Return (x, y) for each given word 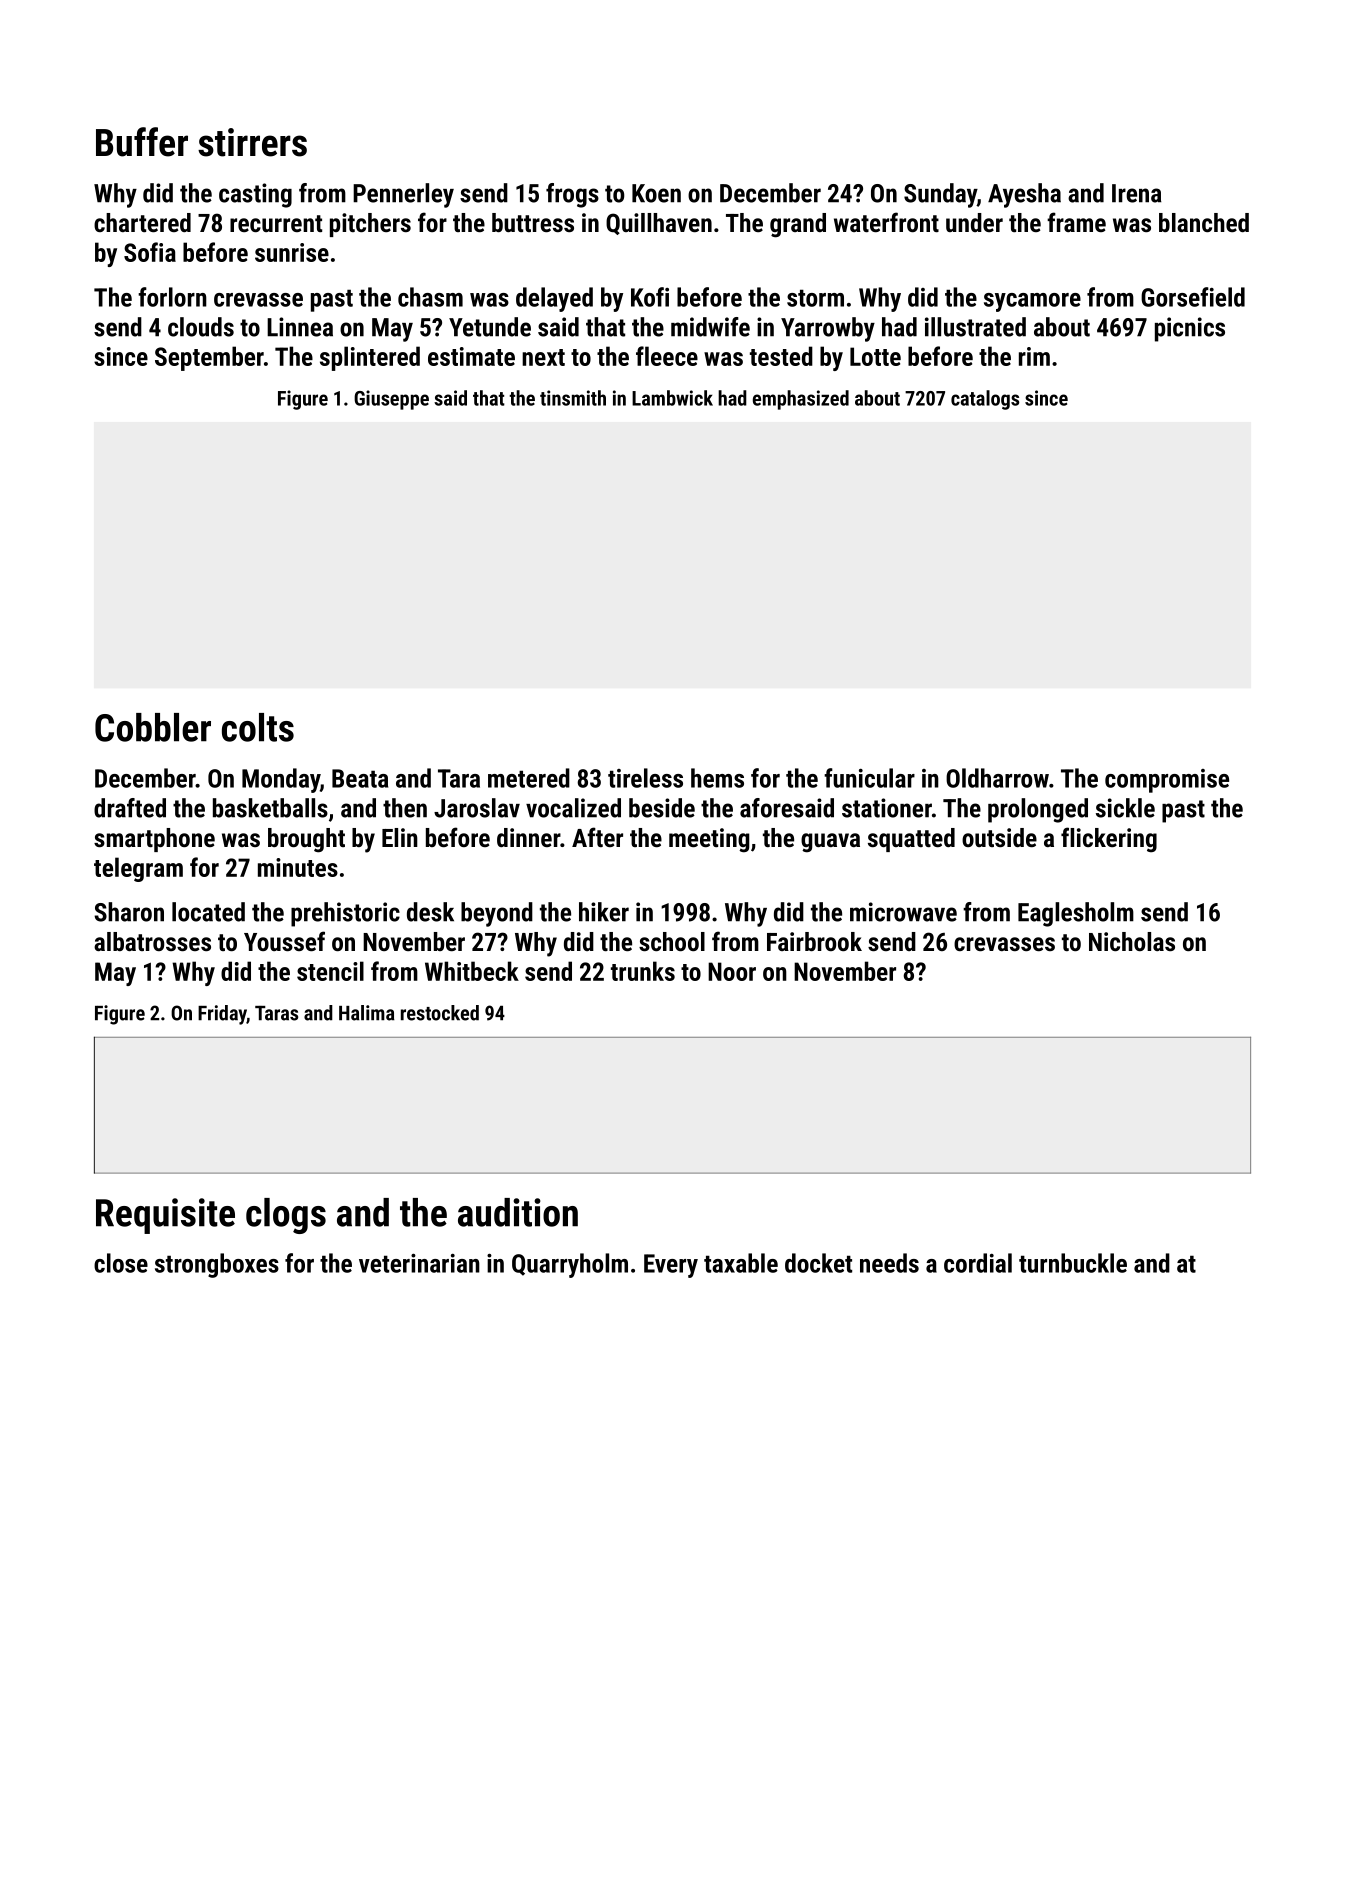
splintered (370, 358)
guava (830, 843)
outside (999, 837)
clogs (286, 1216)
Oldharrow (997, 778)
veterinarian (419, 1263)
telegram (138, 869)
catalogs (985, 400)
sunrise (292, 252)
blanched (1204, 222)
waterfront (886, 222)
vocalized (573, 808)
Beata (360, 778)
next (543, 357)
